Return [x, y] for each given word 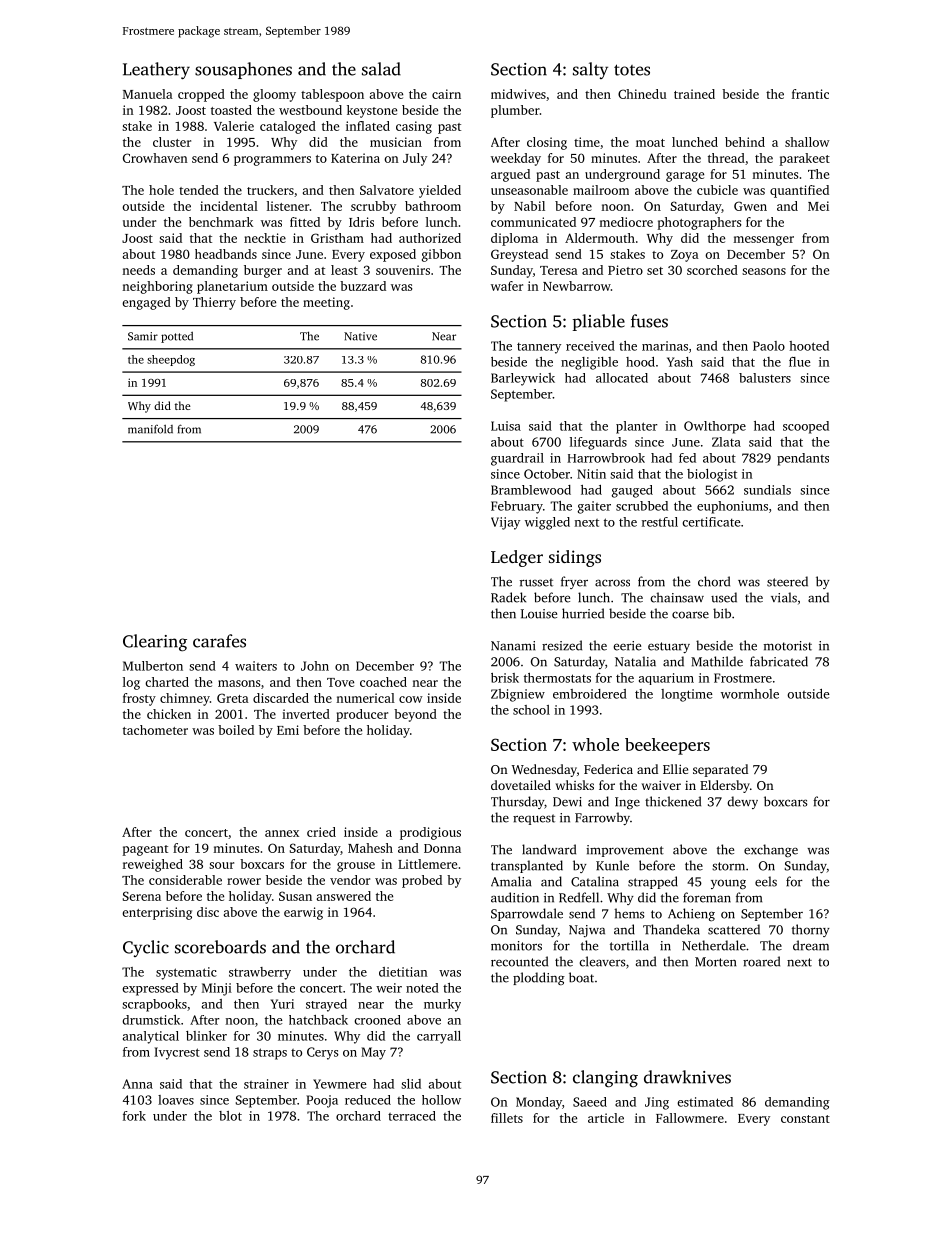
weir [389, 988]
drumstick [151, 1020]
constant [805, 1119]
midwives [518, 94]
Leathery [156, 70]
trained [694, 94]
